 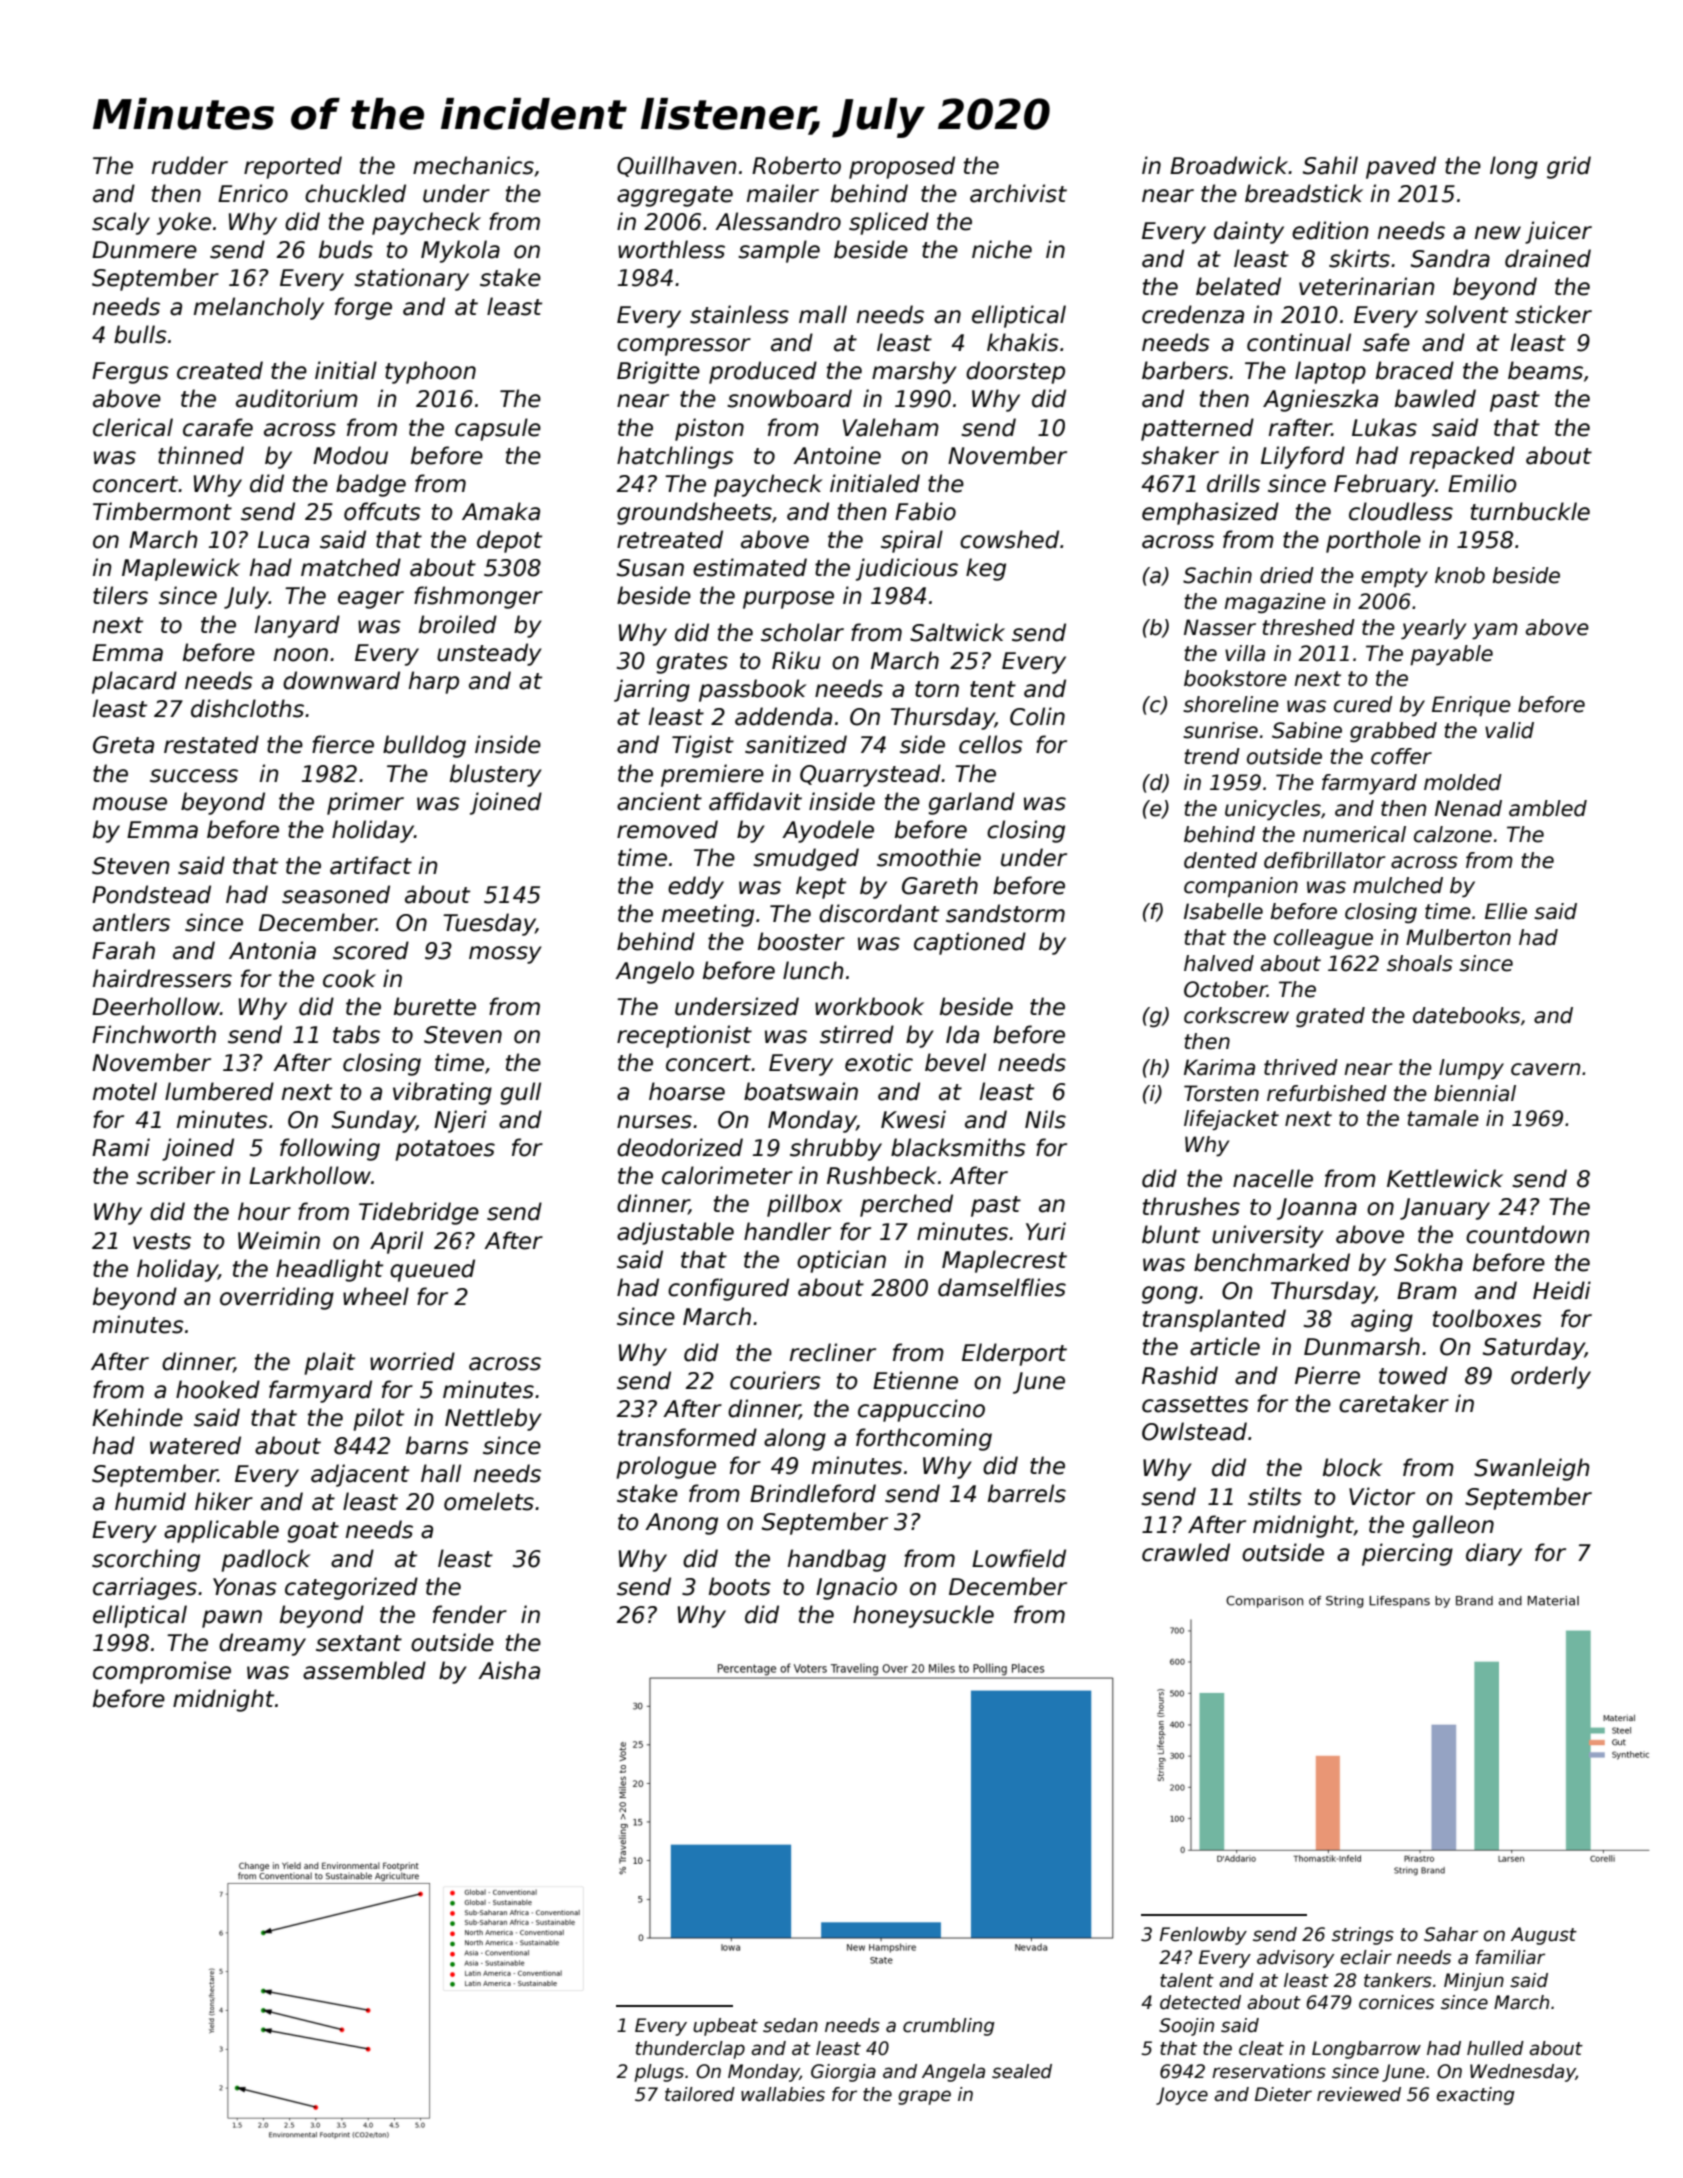 What do you see at coordinates (1195, 1404) in the image?
I see `cassettes` at bounding box center [1195, 1404].
